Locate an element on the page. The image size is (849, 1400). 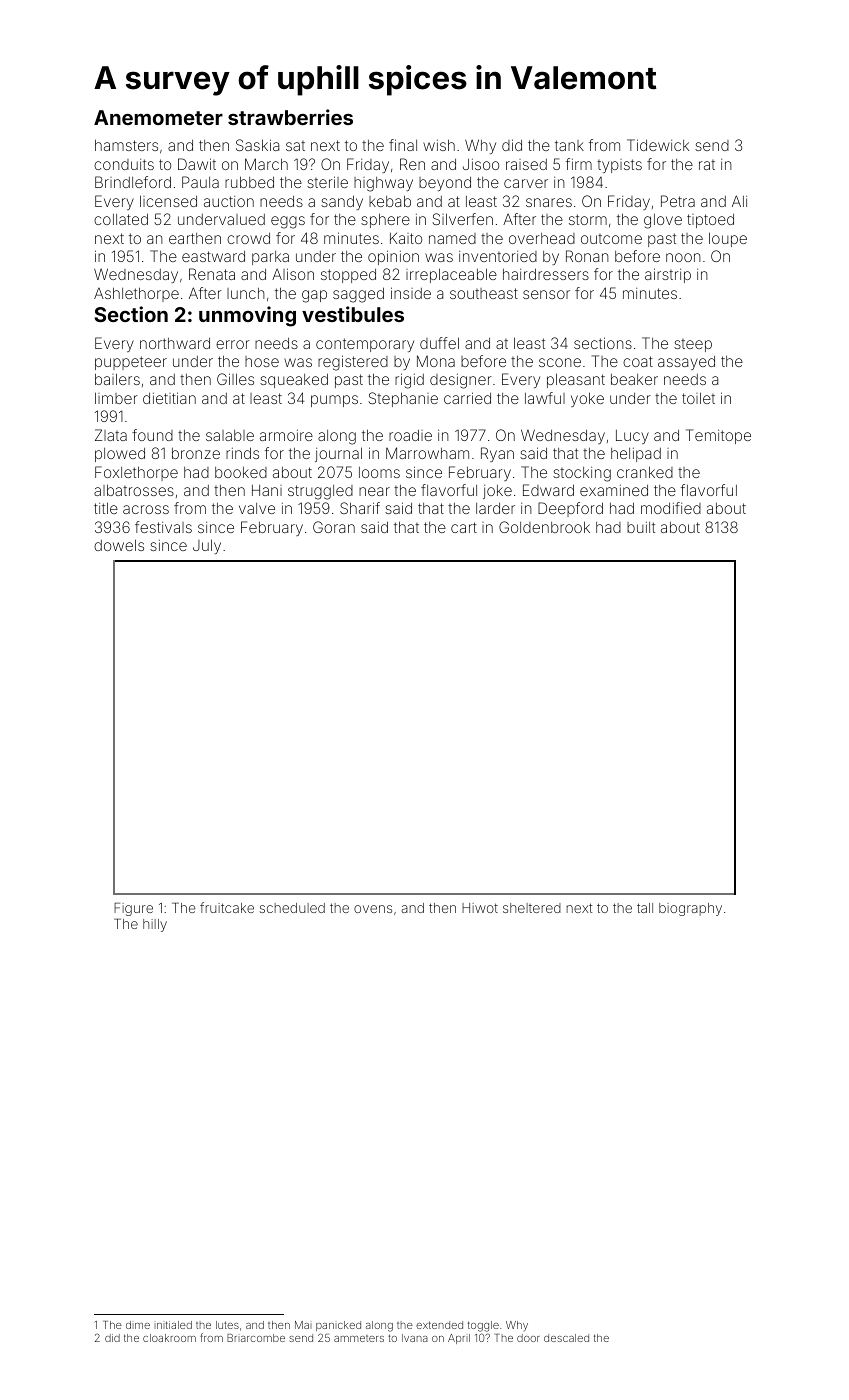
wish is located at coordinates (439, 145).
